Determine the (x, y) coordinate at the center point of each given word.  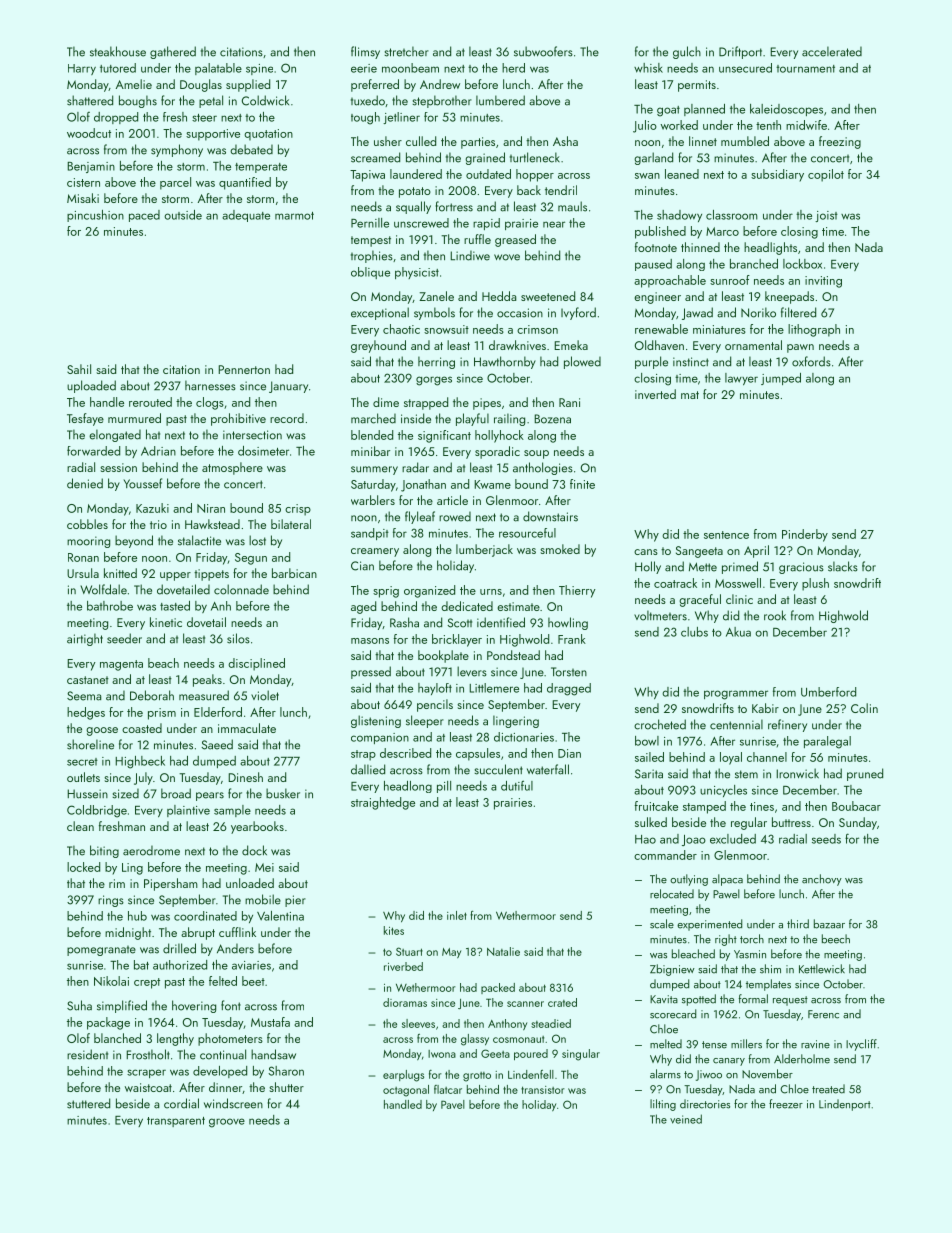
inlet (457, 915)
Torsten (569, 672)
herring (436, 362)
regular (749, 823)
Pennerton (244, 369)
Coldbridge (97, 811)
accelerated (832, 51)
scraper (146, 1073)
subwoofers (543, 51)
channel (767, 757)
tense (714, 1045)
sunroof (730, 280)
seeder (124, 638)
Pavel (453, 1104)
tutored (118, 68)
